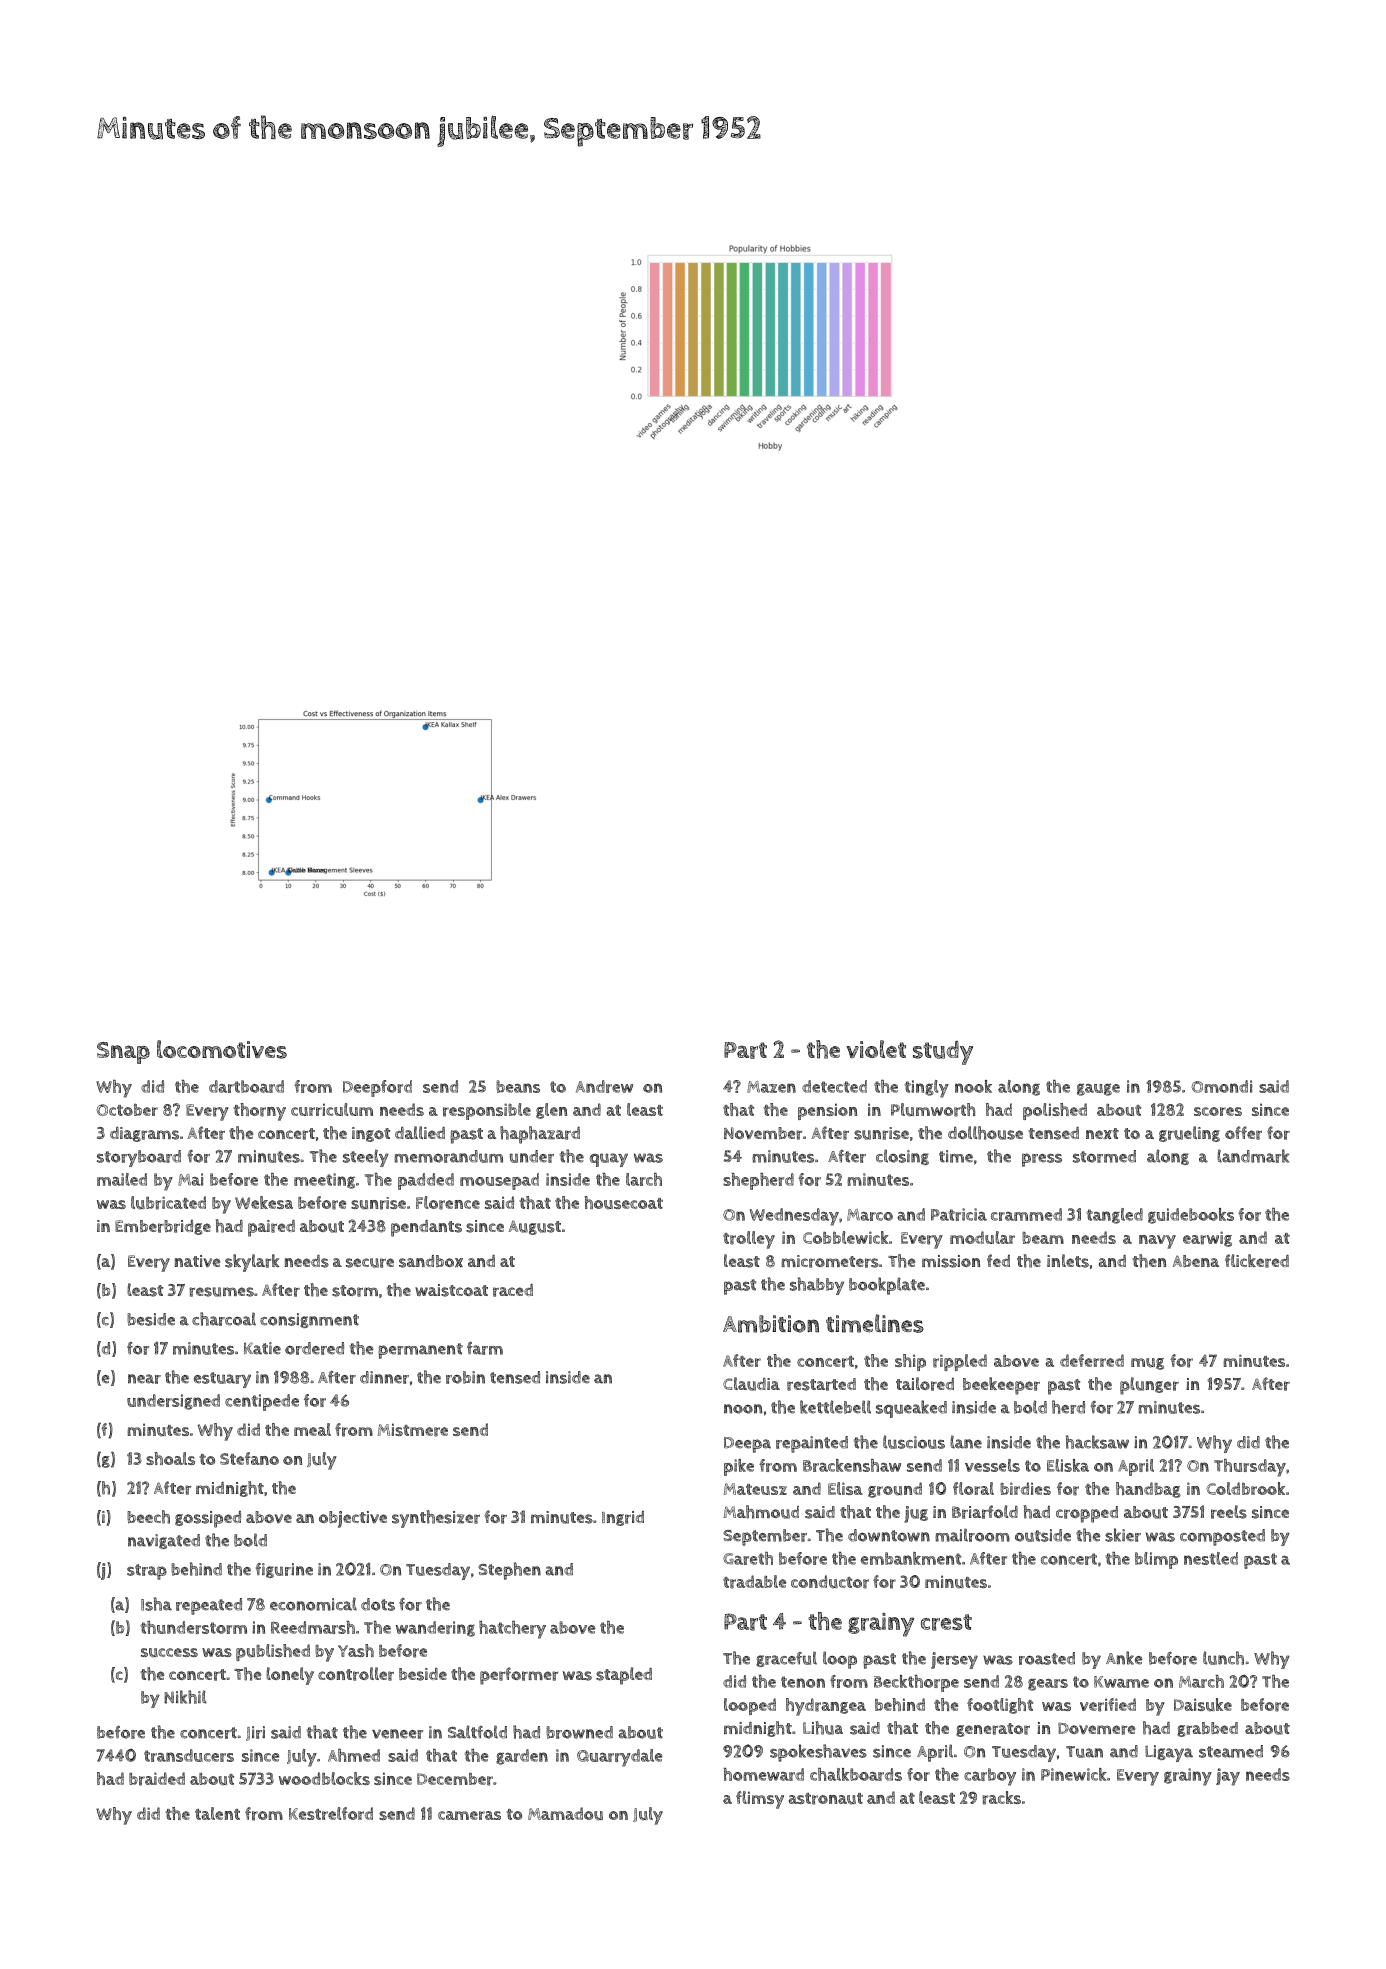 The height and width of the image is (1969, 1386). I want to click on flickered, so click(1257, 1261).
